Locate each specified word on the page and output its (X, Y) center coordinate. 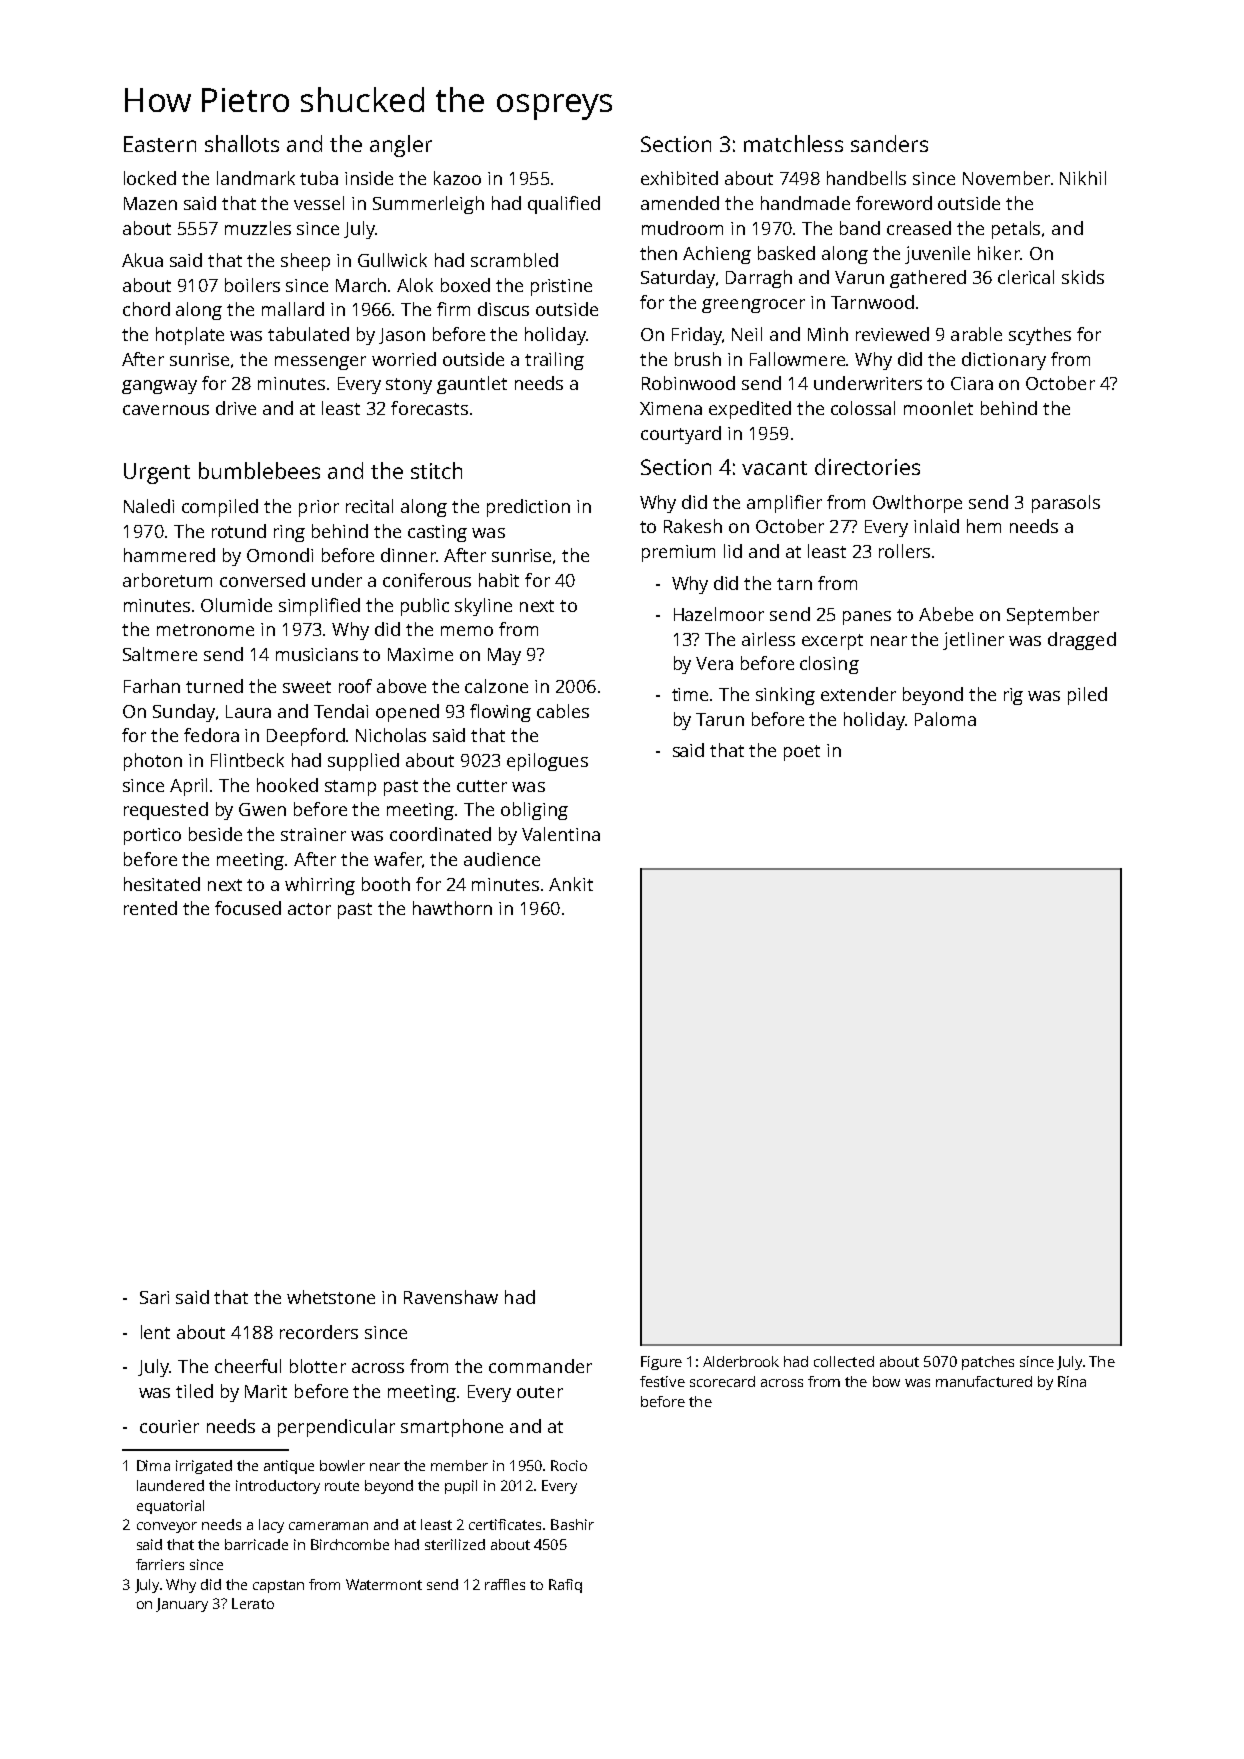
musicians (317, 654)
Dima (153, 1465)
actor (309, 909)
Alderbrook (741, 1361)
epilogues (547, 762)
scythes (1040, 336)
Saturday (678, 279)
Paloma (945, 719)
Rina (1072, 1381)
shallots (242, 143)
